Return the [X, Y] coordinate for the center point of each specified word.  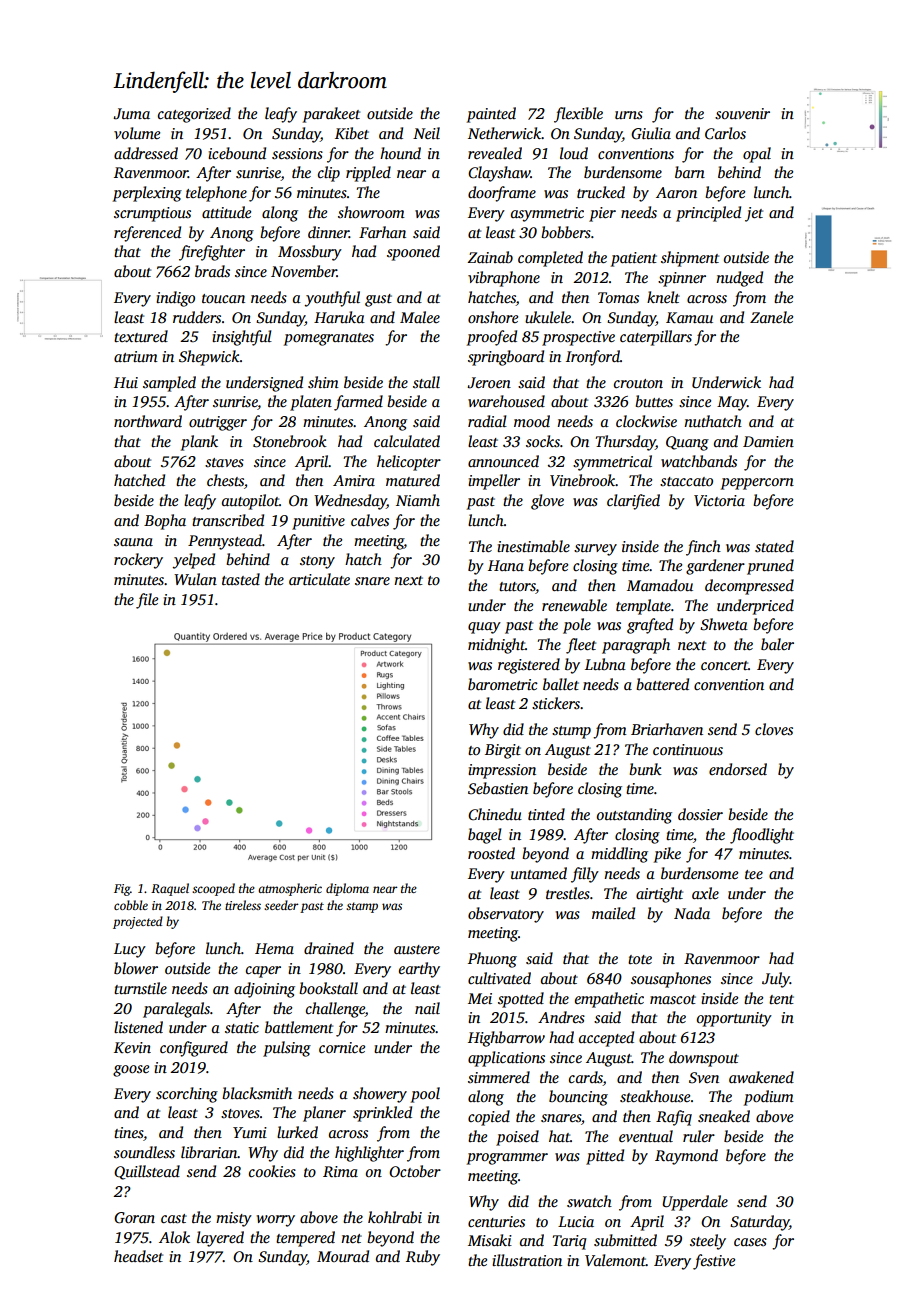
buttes [654, 401]
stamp [362, 907]
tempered [305, 1239]
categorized [194, 115]
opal [757, 155]
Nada [692, 913]
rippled [368, 174]
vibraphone [504, 279]
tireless [243, 905]
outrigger [218, 423]
